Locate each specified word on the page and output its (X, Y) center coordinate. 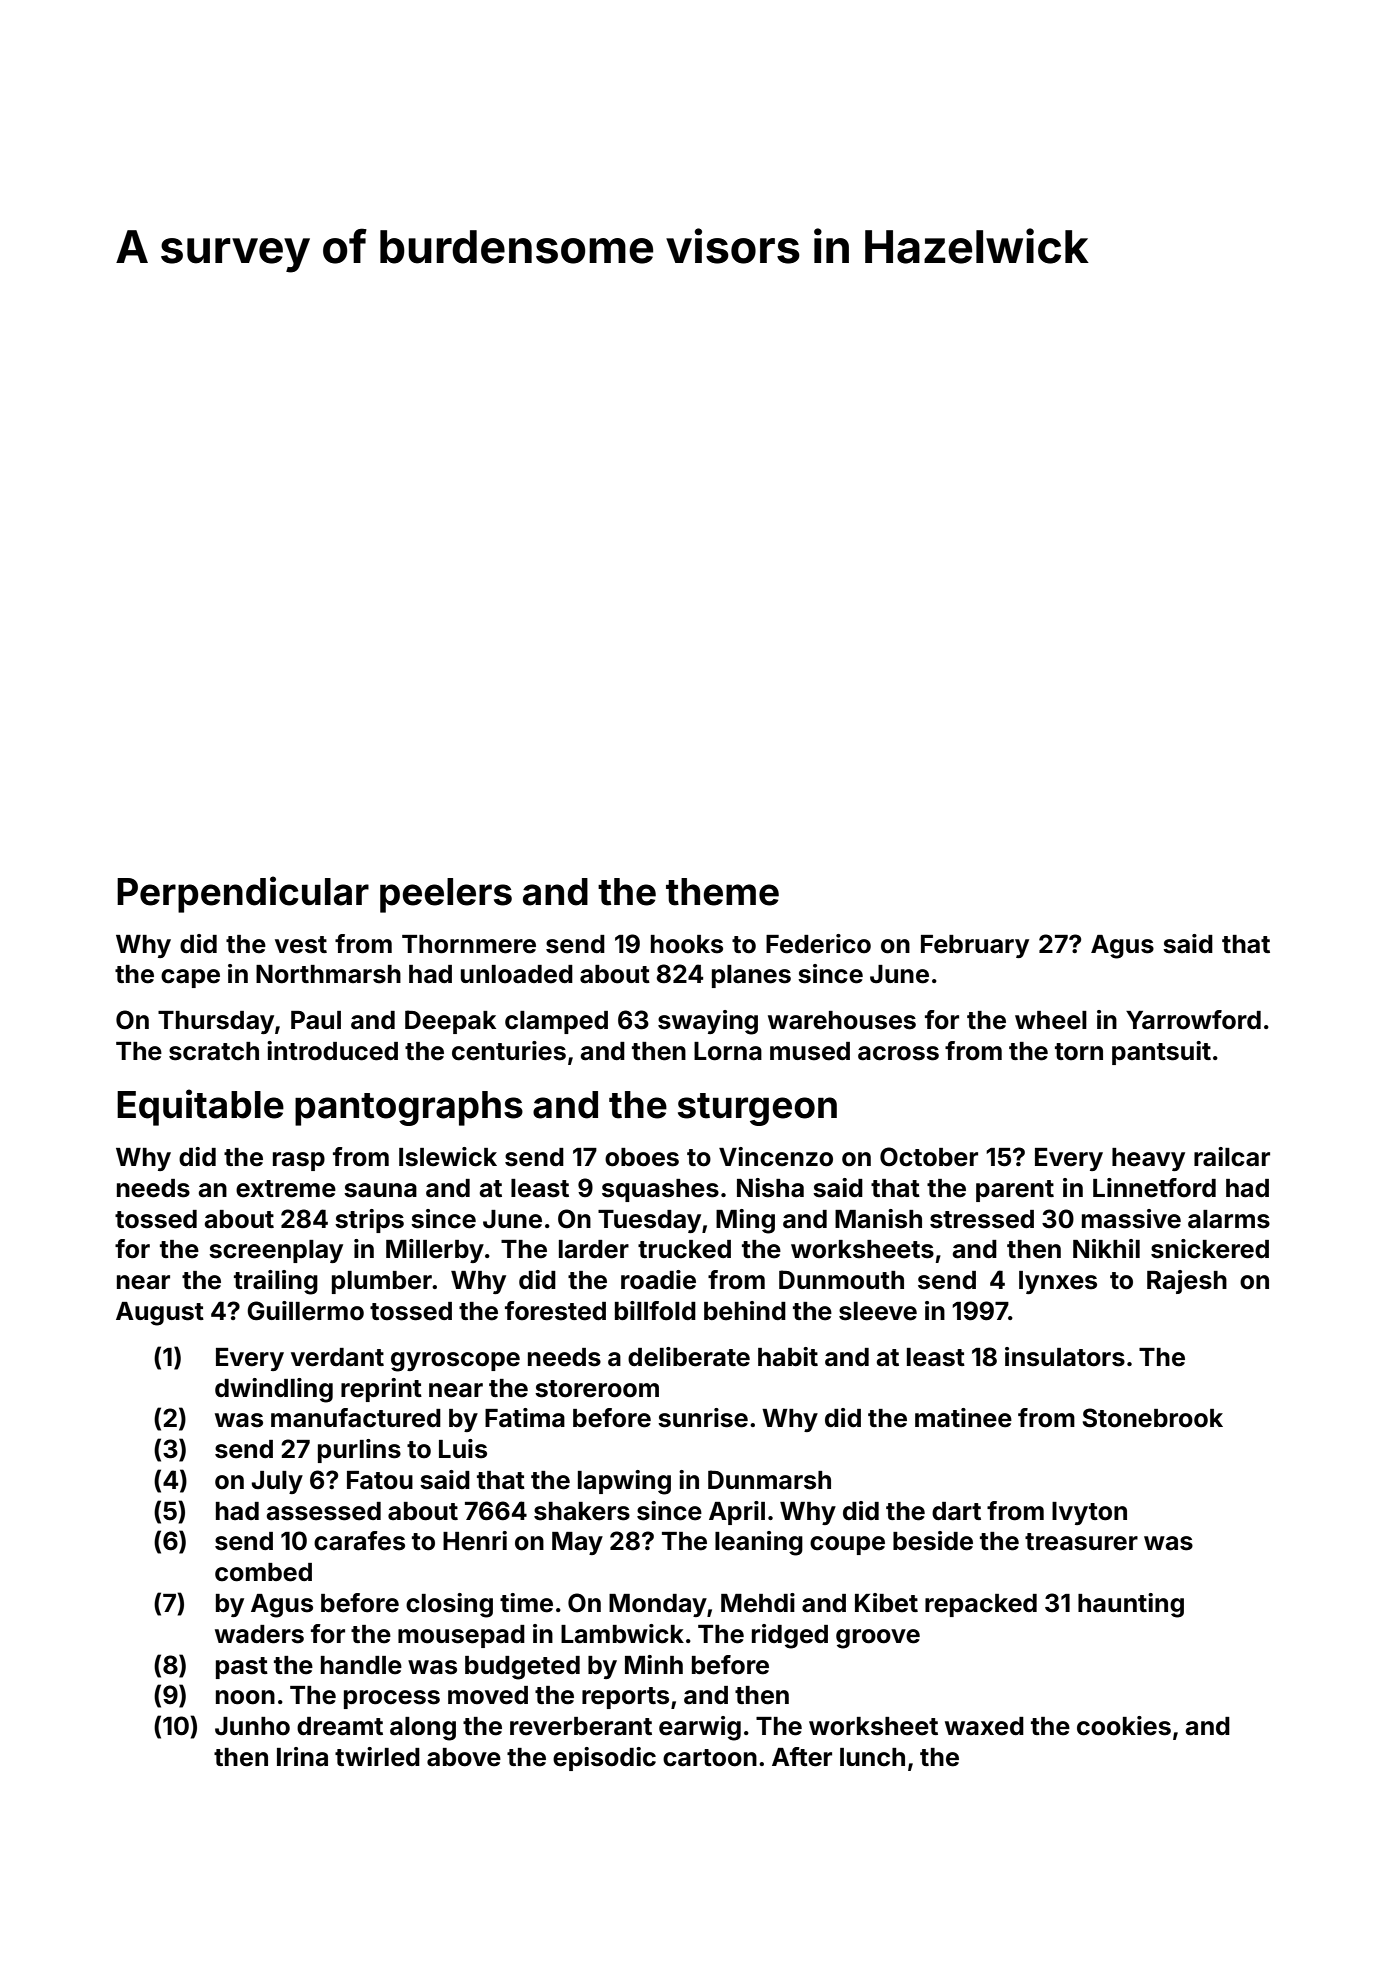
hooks (687, 944)
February (975, 946)
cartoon (710, 1758)
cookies (1124, 1726)
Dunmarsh (769, 1480)
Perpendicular (243, 894)
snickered (1210, 1249)
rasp (299, 1161)
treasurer (1081, 1542)
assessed (323, 1511)
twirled (377, 1757)
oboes (642, 1157)
